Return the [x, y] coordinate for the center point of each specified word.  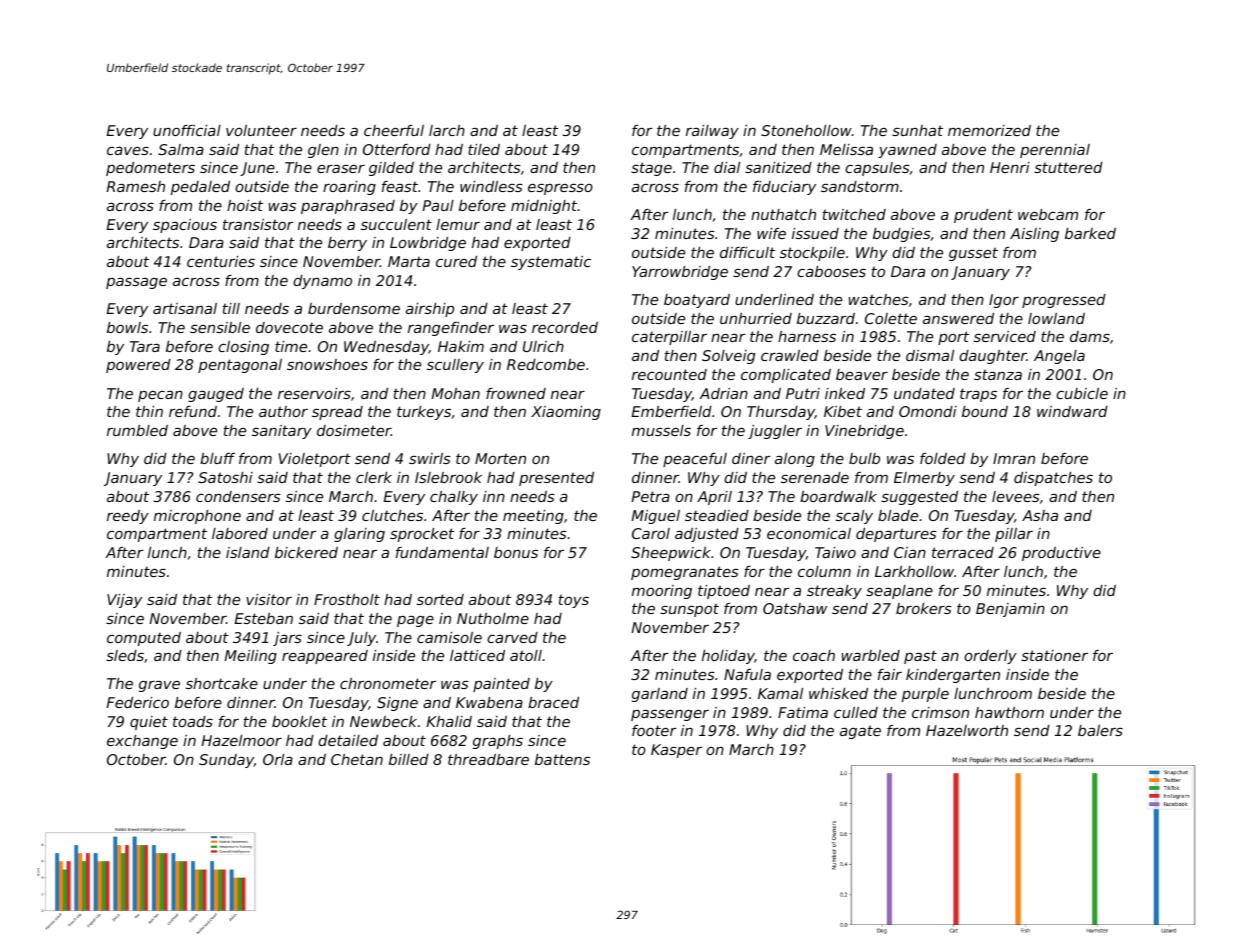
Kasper [676, 751]
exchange [142, 742]
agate [860, 732]
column [824, 571]
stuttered [1068, 167]
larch [447, 130]
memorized [989, 130]
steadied [717, 515]
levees [1016, 496]
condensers [238, 496]
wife [771, 233]
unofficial [187, 130]
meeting [533, 517]
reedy [128, 517]
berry [347, 244]
